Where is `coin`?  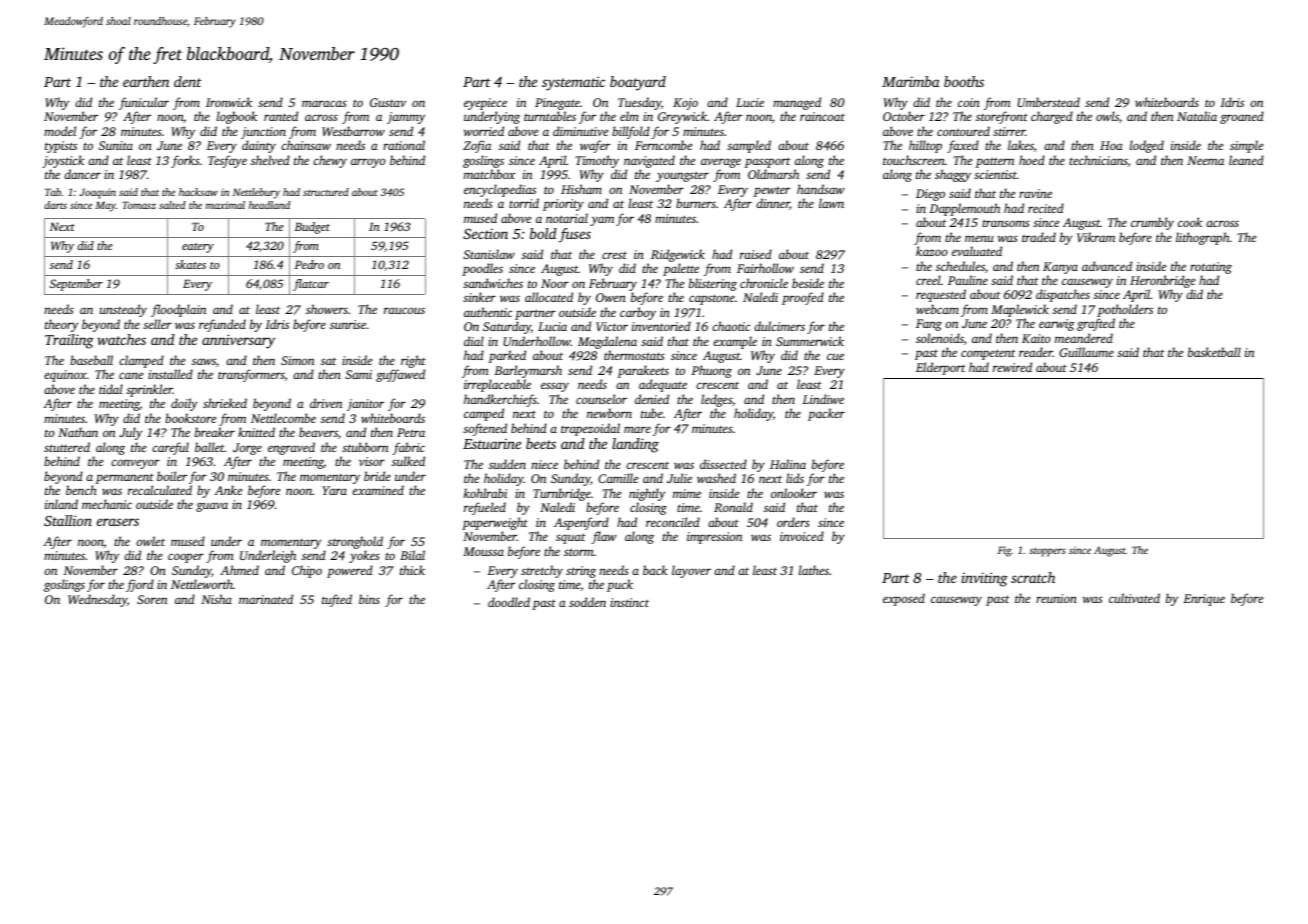 coin is located at coordinates (969, 102).
